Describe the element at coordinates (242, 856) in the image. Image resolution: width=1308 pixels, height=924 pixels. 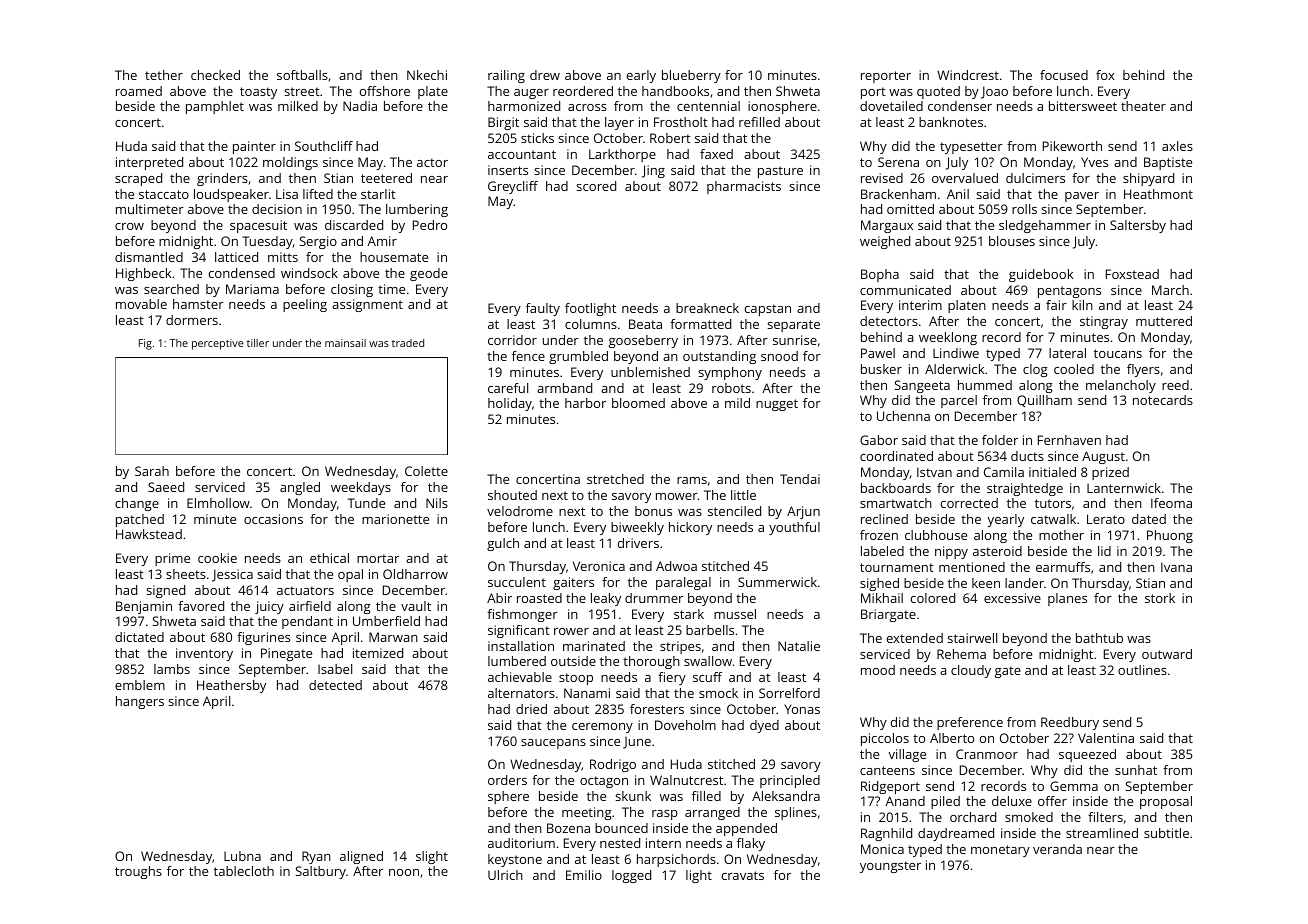
I see `Lubna` at that location.
